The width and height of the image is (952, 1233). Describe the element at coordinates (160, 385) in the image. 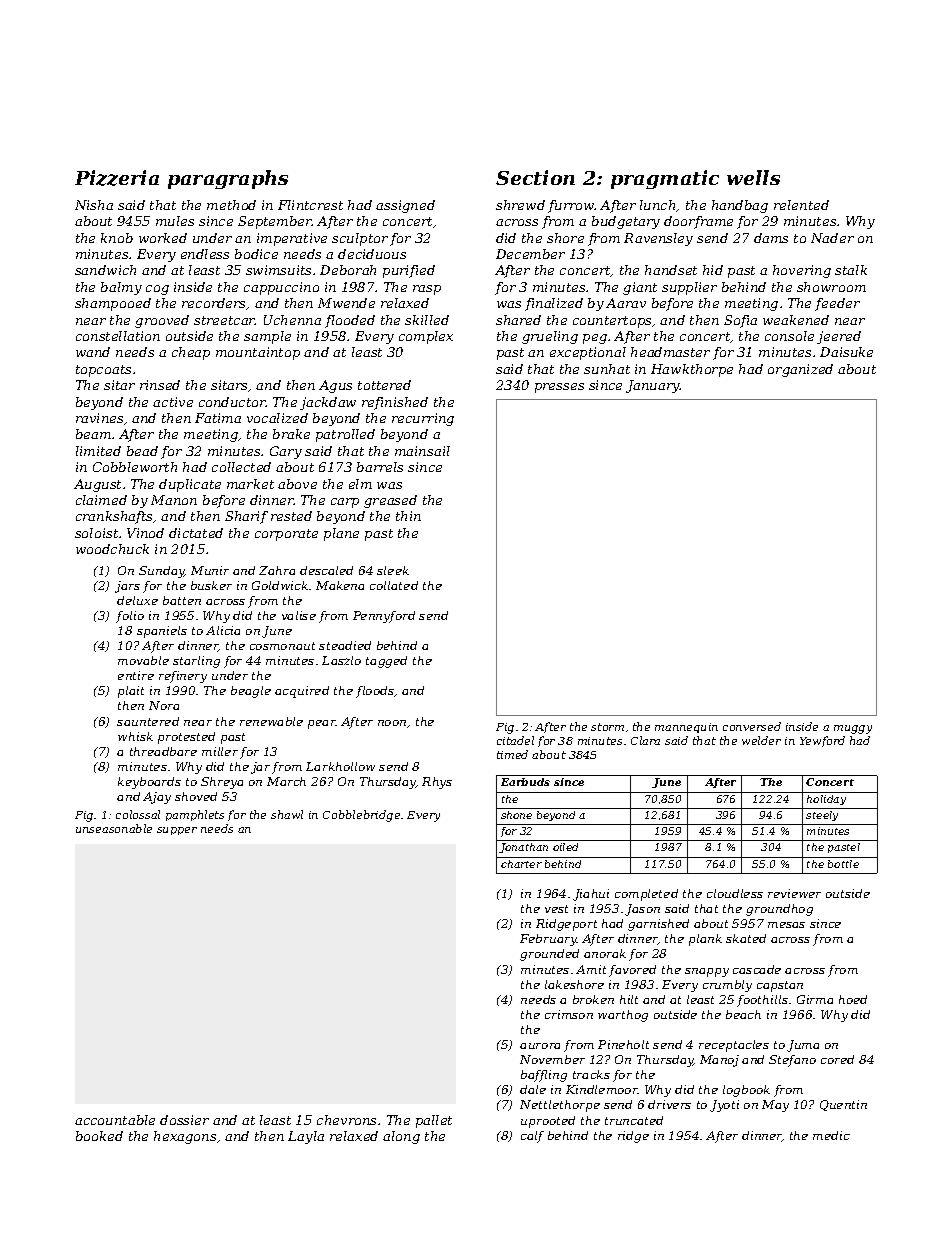

I see `rinsed` at that location.
